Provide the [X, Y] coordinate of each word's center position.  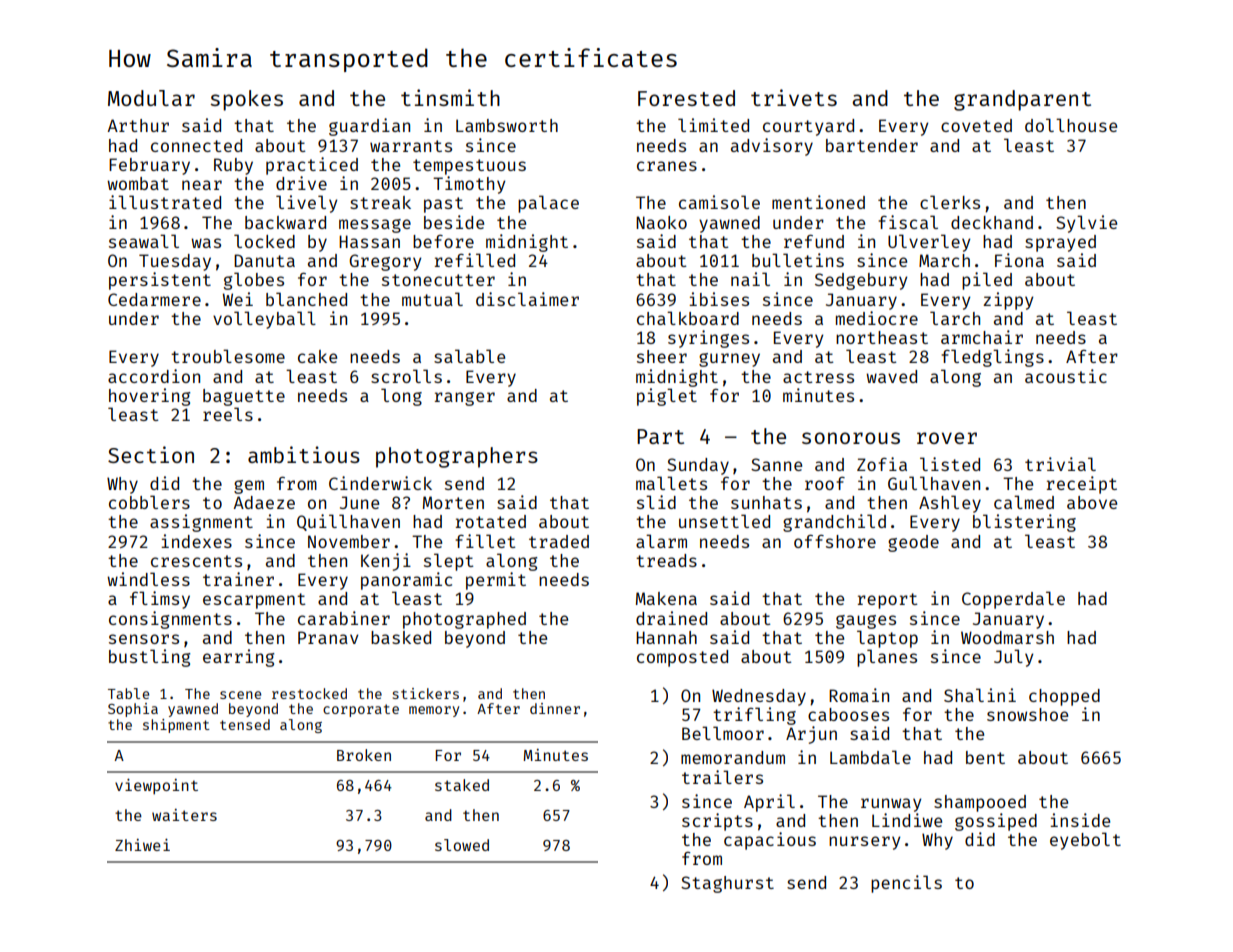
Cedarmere [154, 299]
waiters [184, 815]
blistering [1024, 523]
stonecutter [438, 280]
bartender [872, 145]
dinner [555, 708]
